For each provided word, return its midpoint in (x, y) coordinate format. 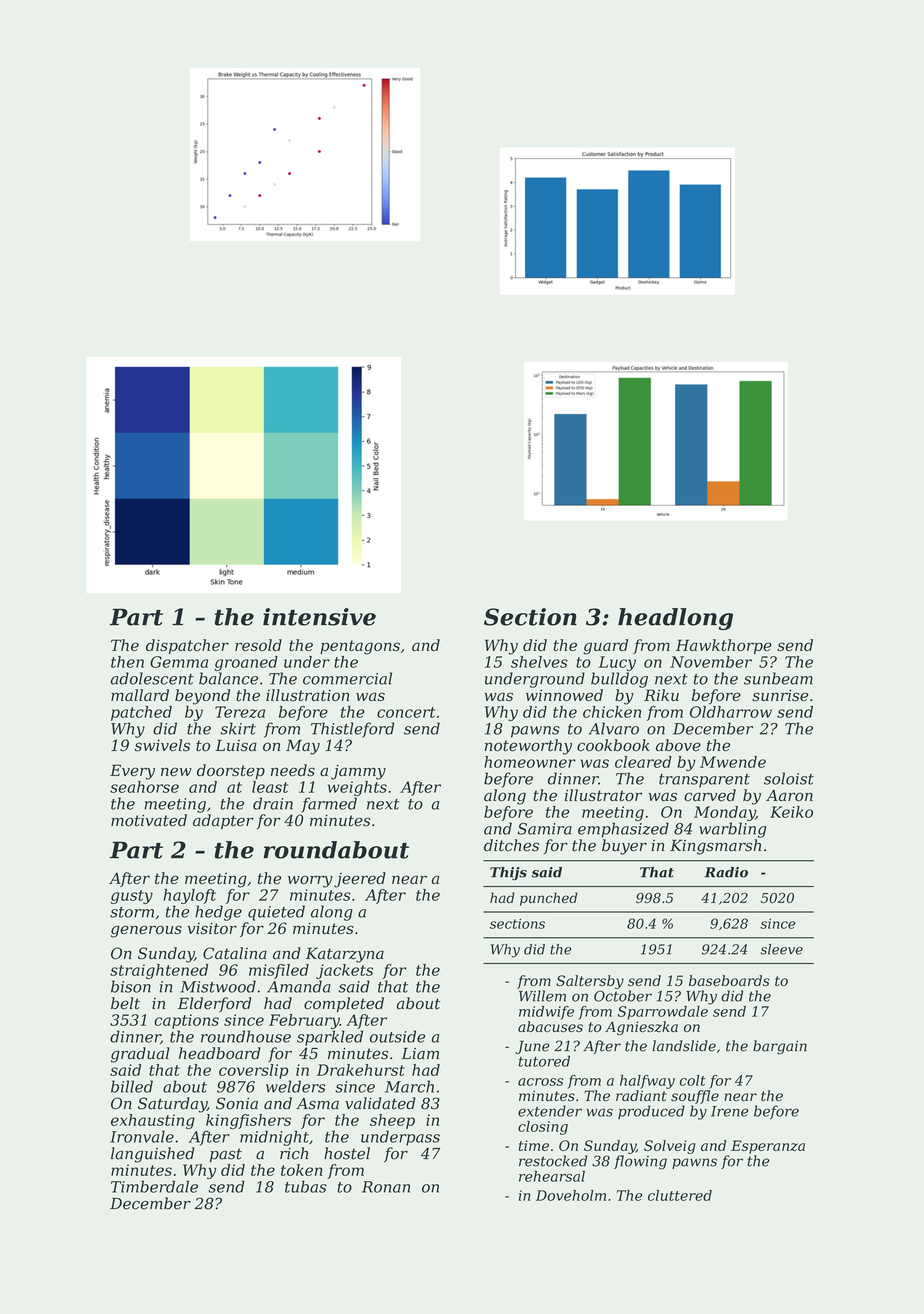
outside (397, 1036)
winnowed (564, 695)
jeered (360, 880)
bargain (780, 1047)
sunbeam (778, 678)
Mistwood (218, 986)
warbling (732, 830)
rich (294, 1153)
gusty (132, 897)
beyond (202, 697)
